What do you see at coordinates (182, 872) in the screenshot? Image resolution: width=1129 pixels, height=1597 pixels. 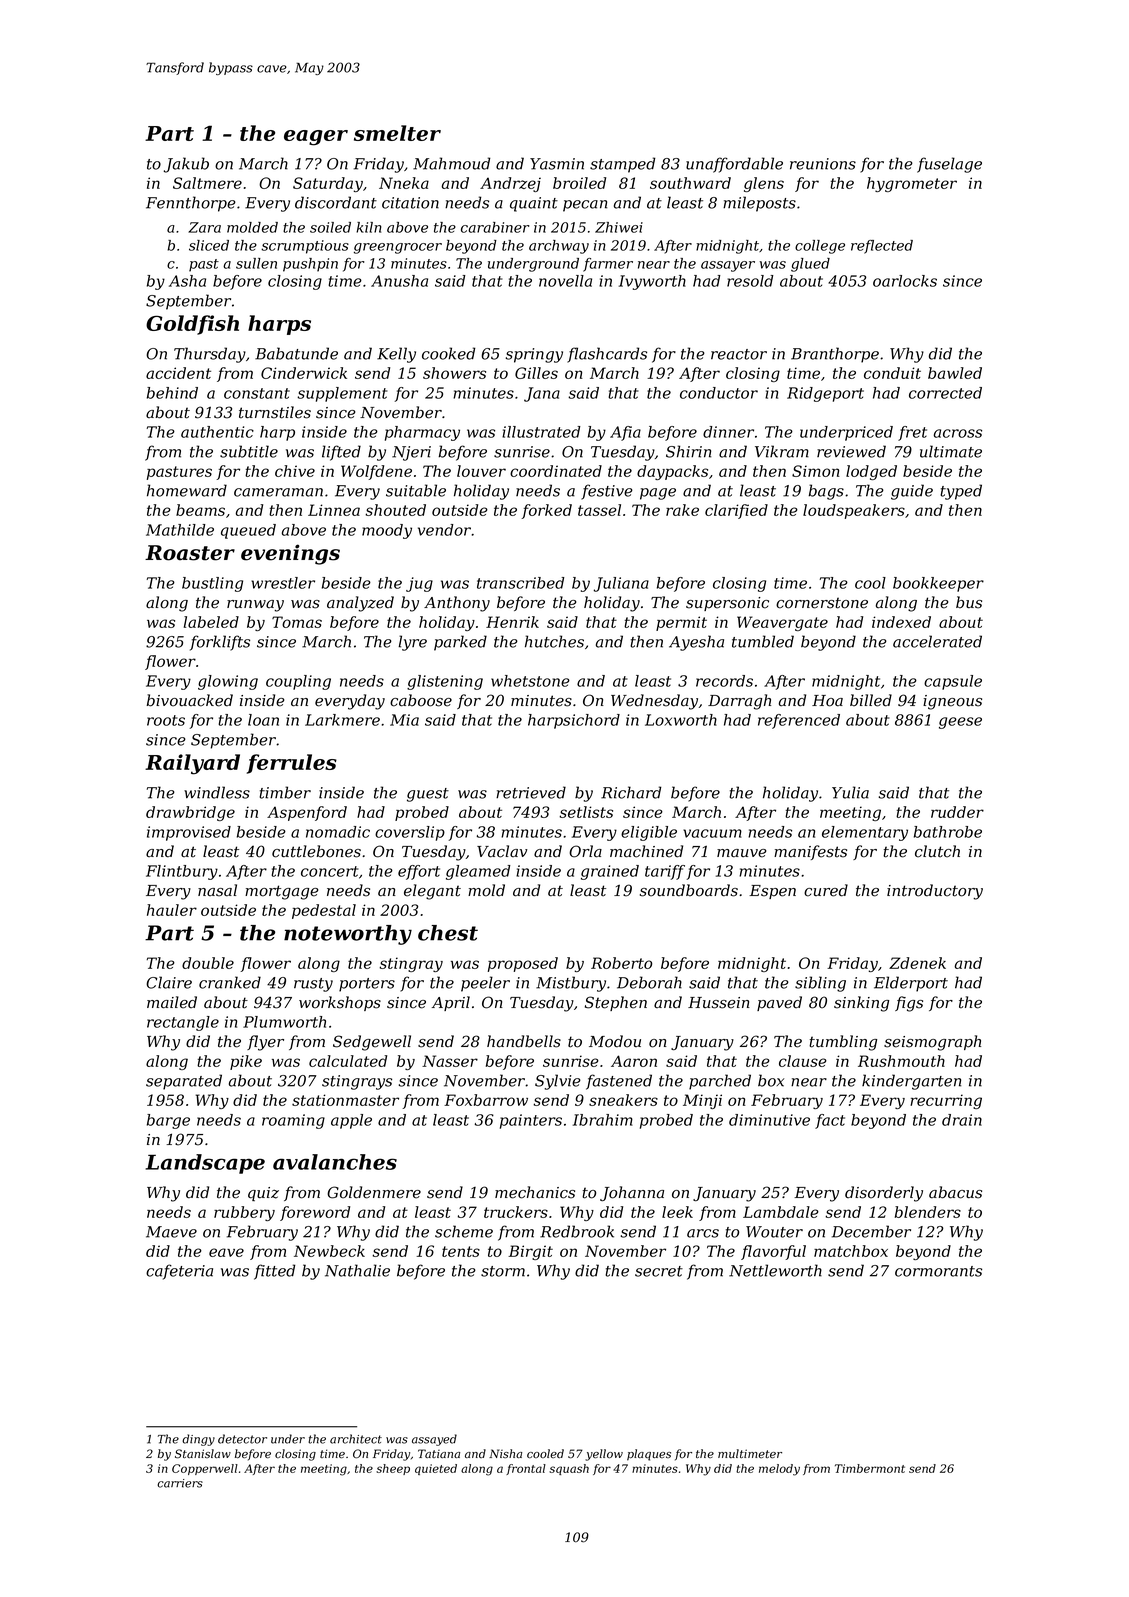 I see `Flintbury` at bounding box center [182, 872].
